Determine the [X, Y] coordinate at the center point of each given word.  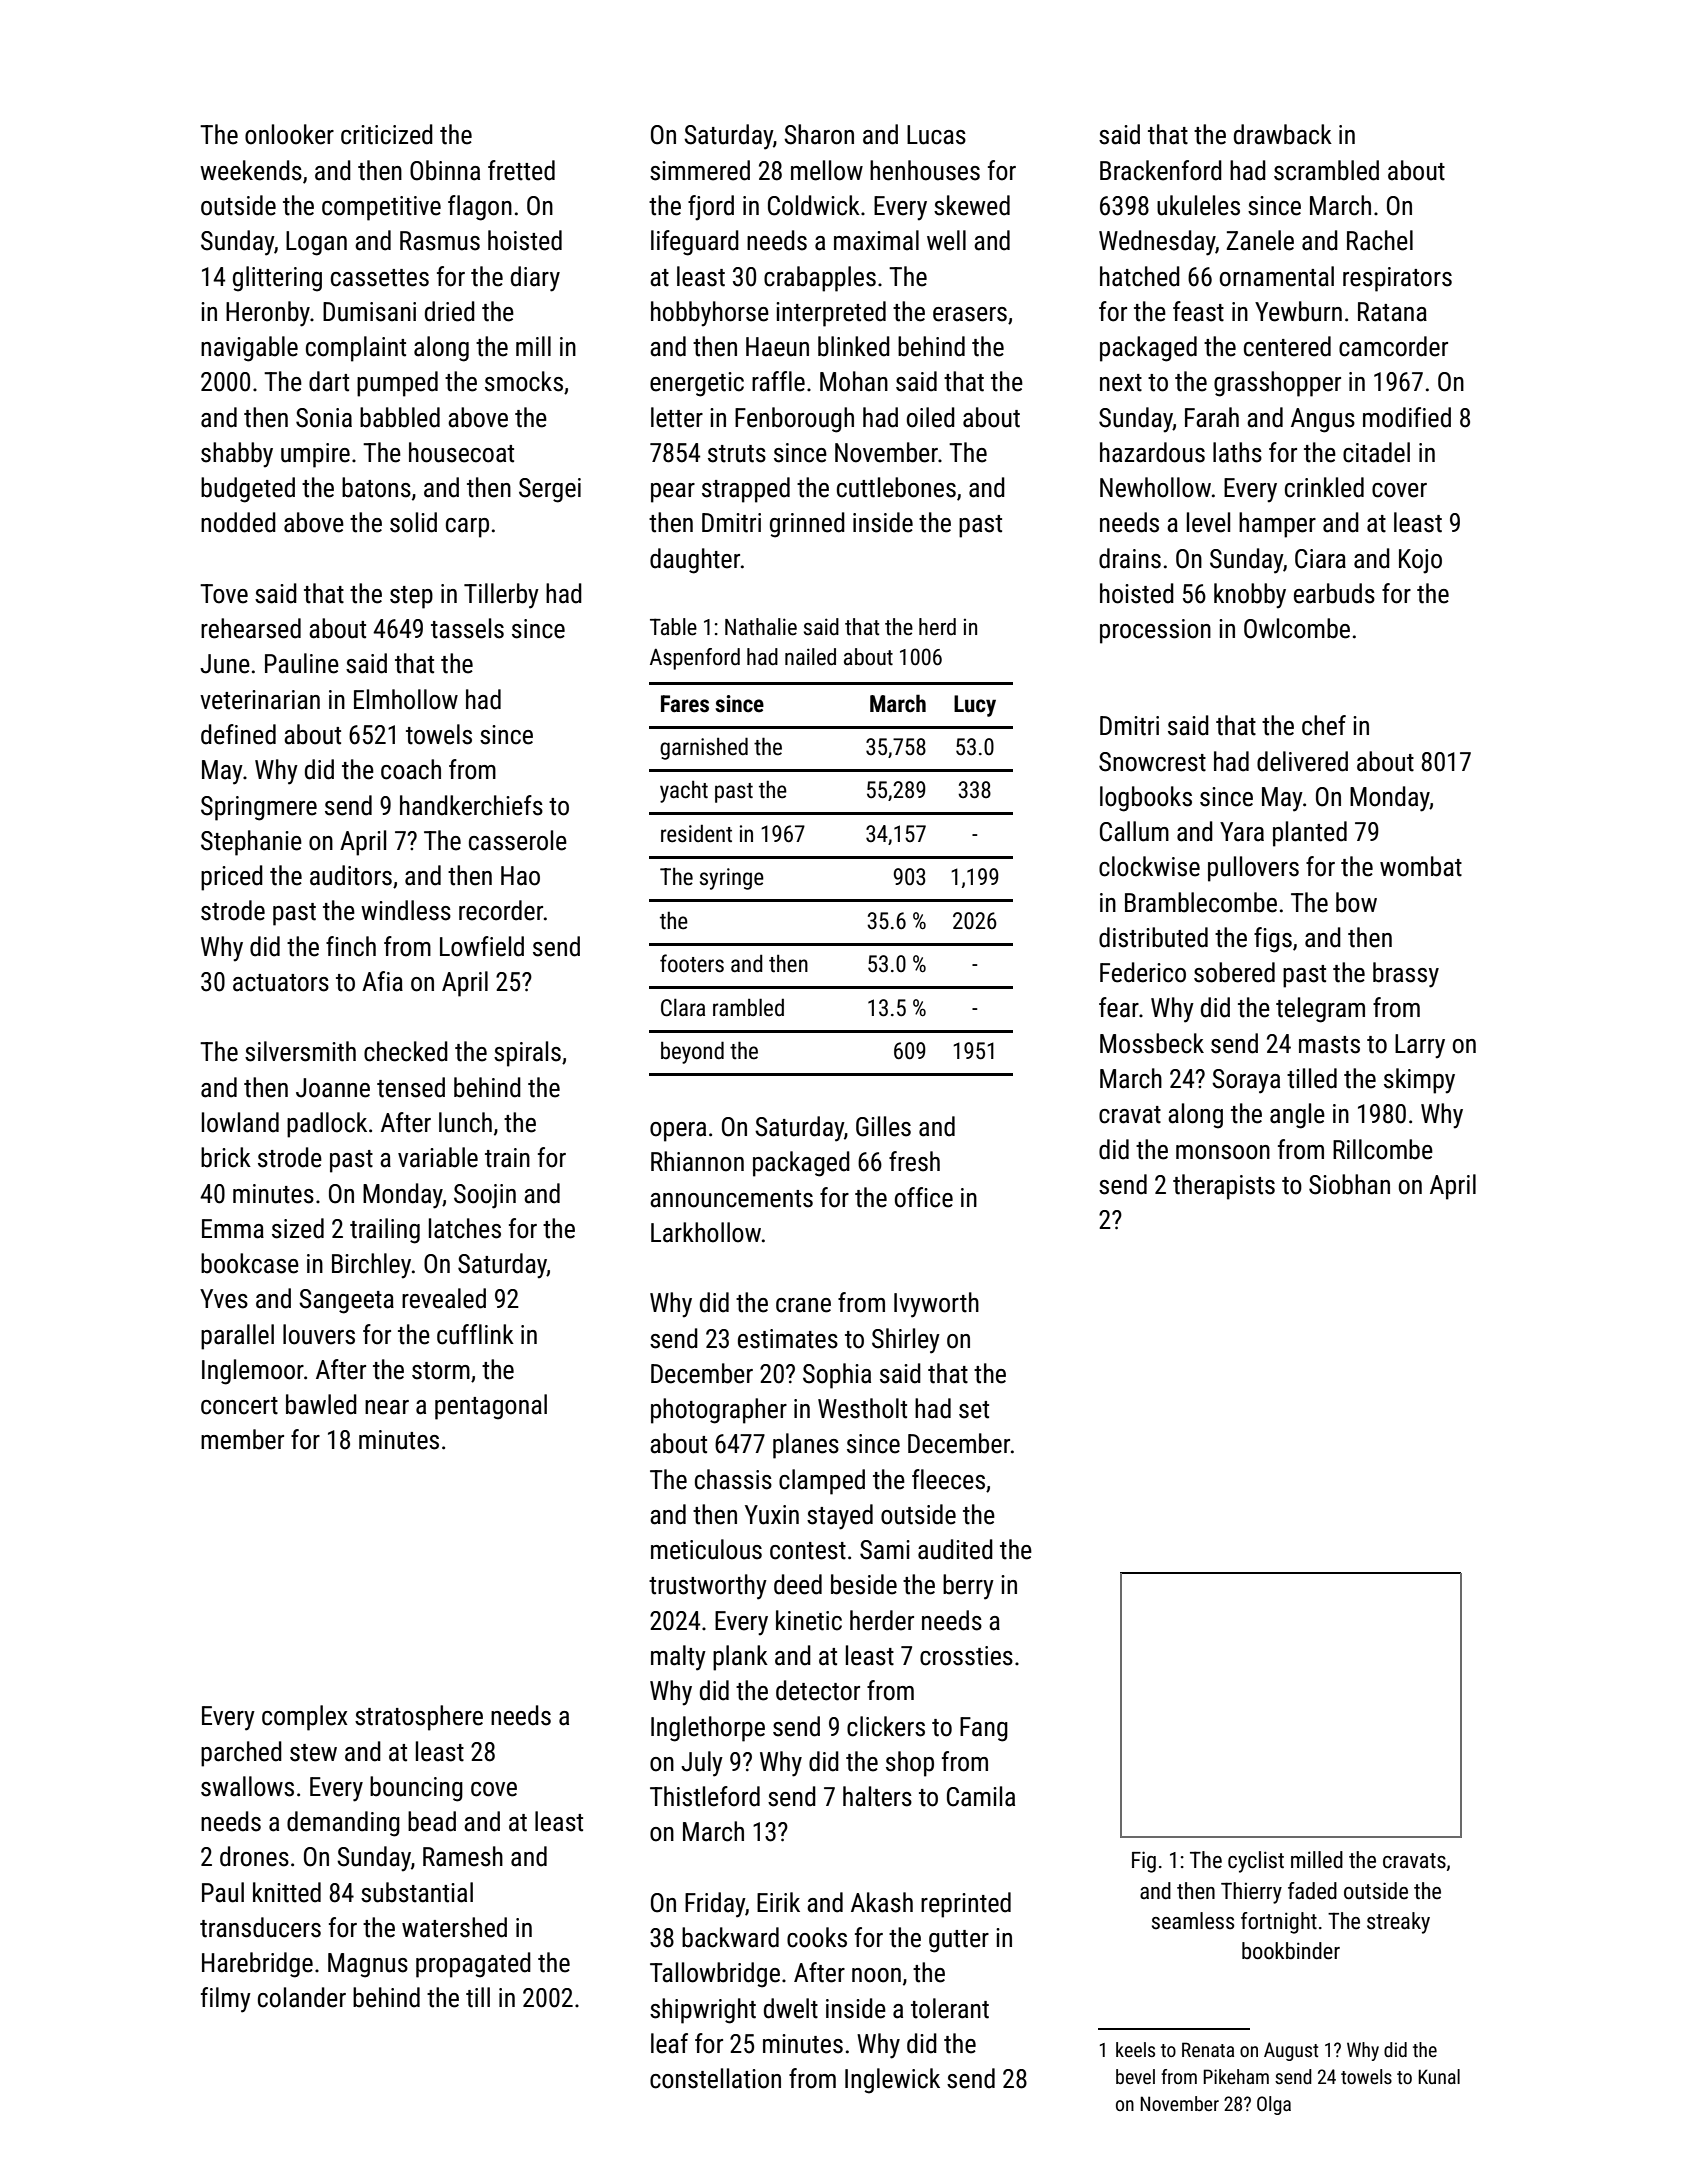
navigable [249, 349]
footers [692, 963]
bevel [1135, 2076]
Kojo [1420, 561]
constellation [715, 2078]
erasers [970, 314]
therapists [1224, 1187]
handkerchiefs [471, 805]
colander [302, 1997]
